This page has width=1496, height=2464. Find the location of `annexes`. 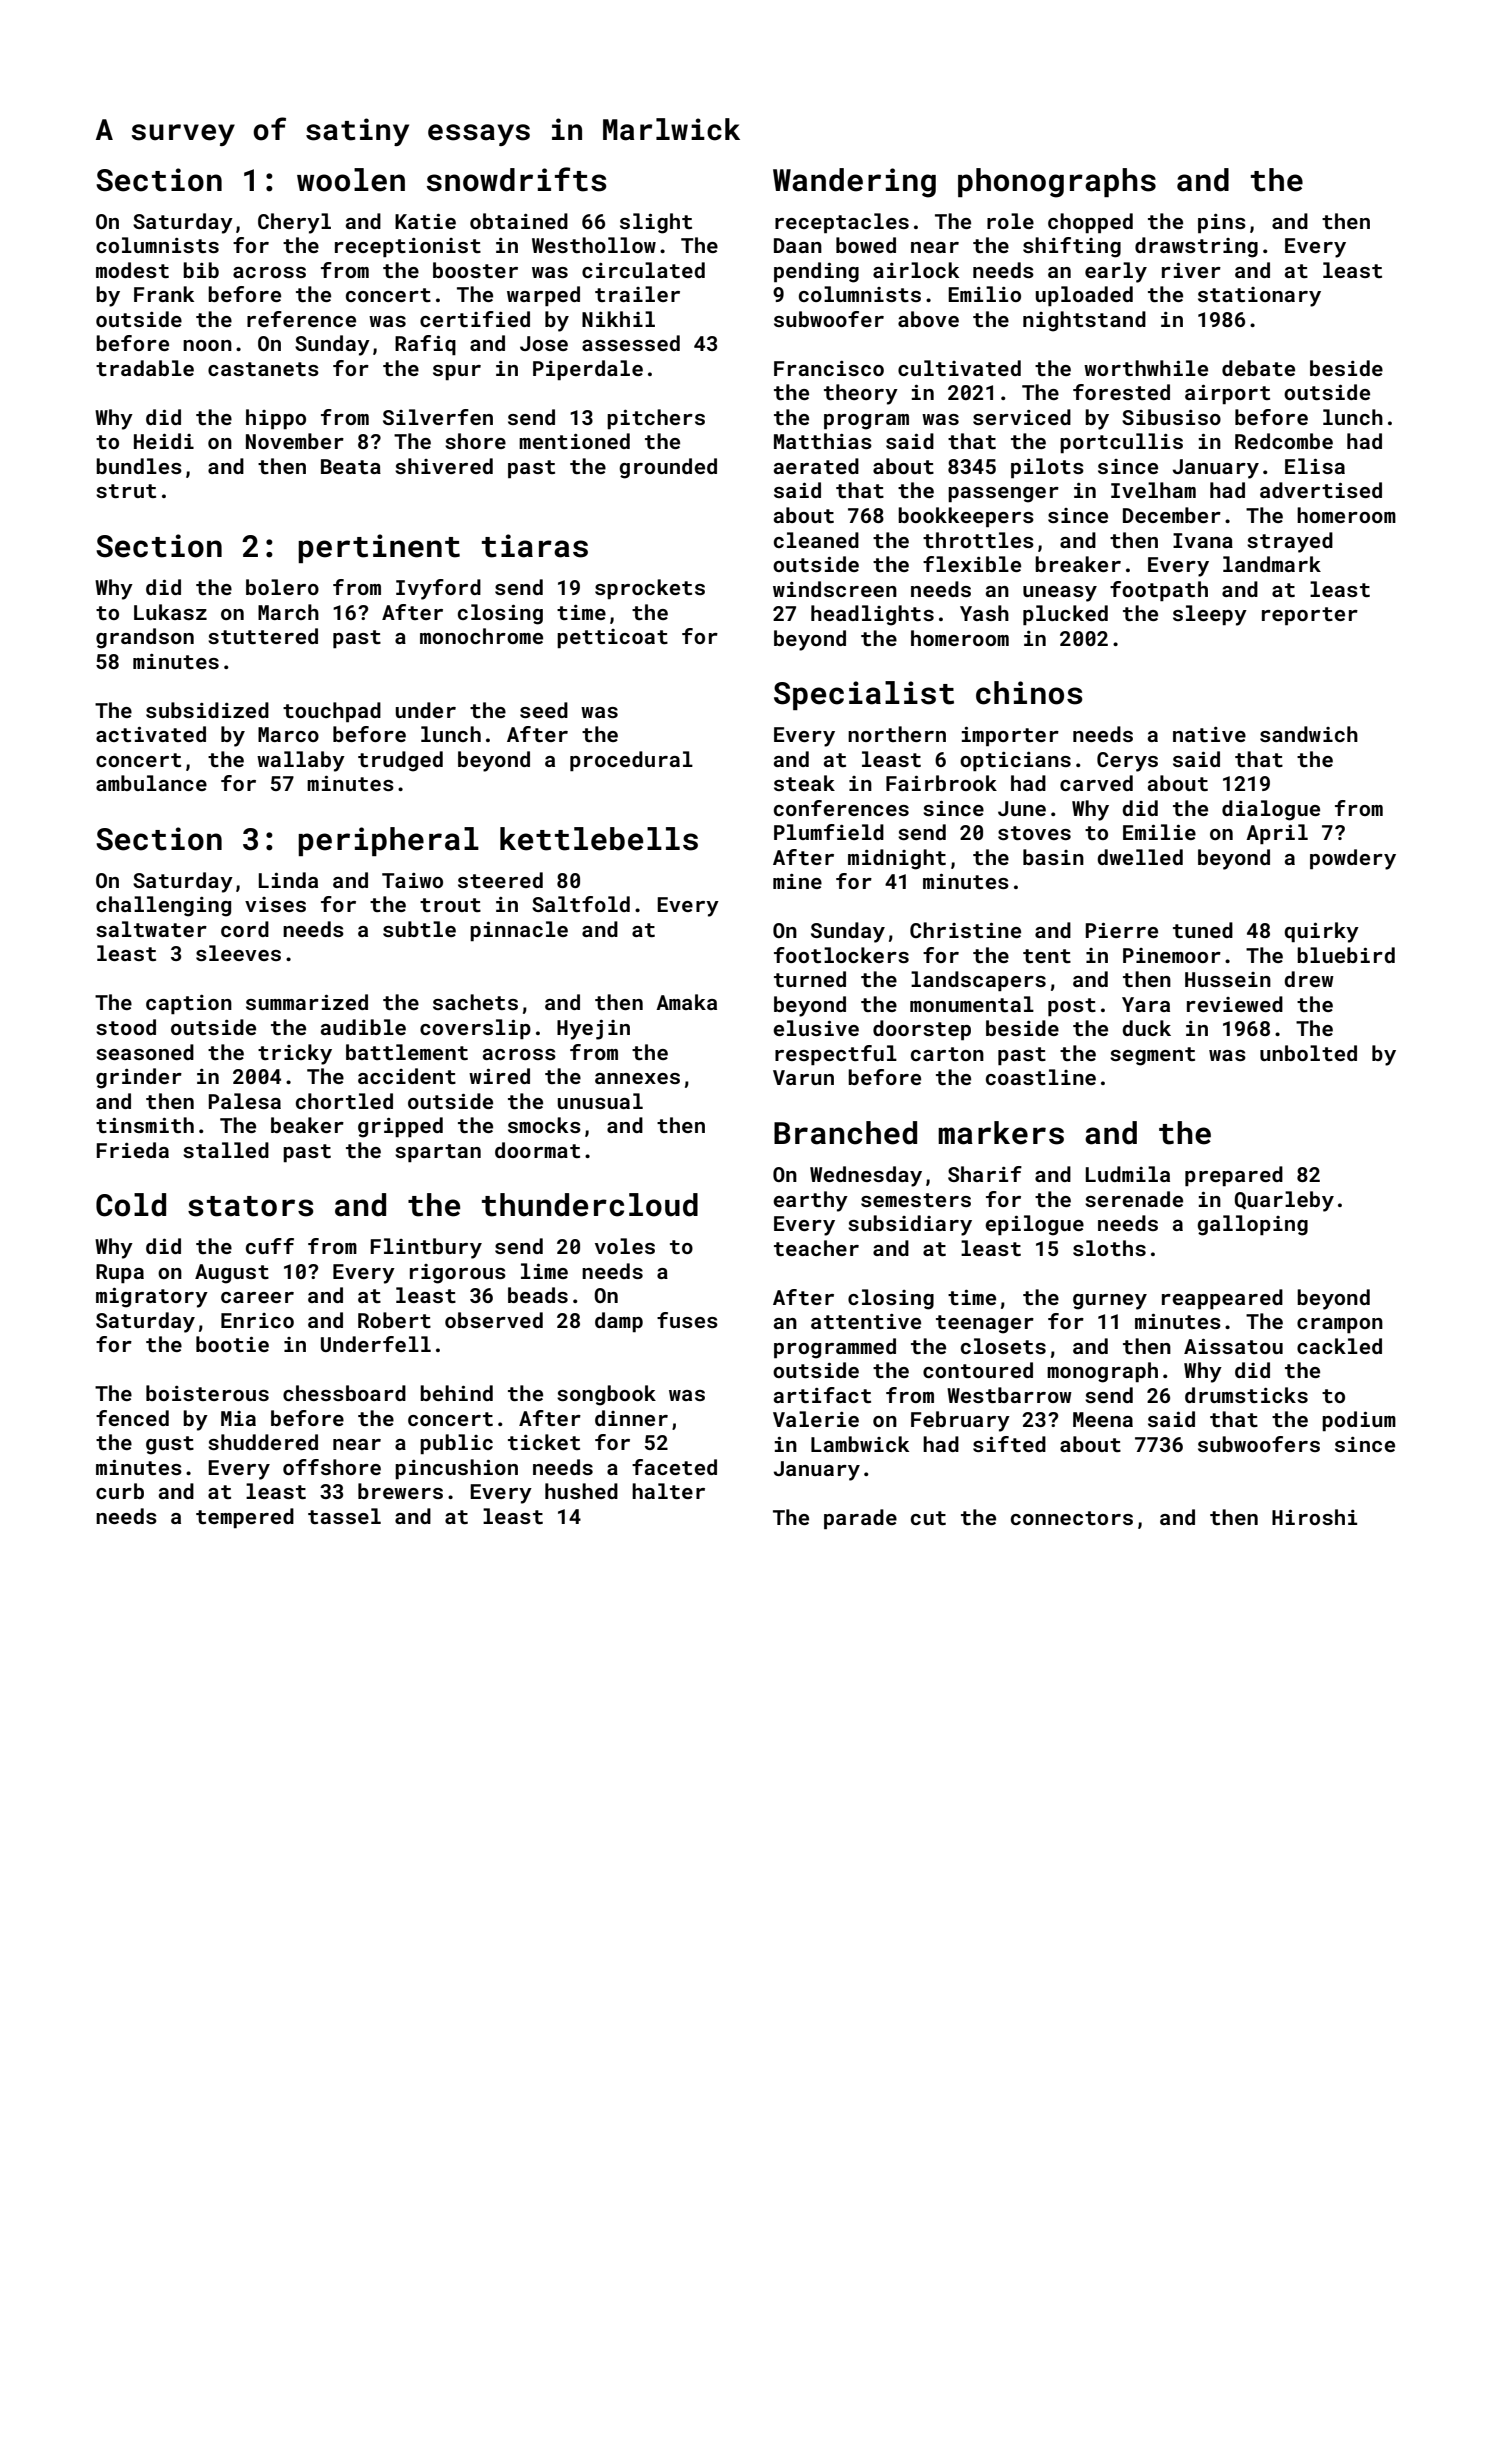

annexes is located at coordinates (637, 1078).
